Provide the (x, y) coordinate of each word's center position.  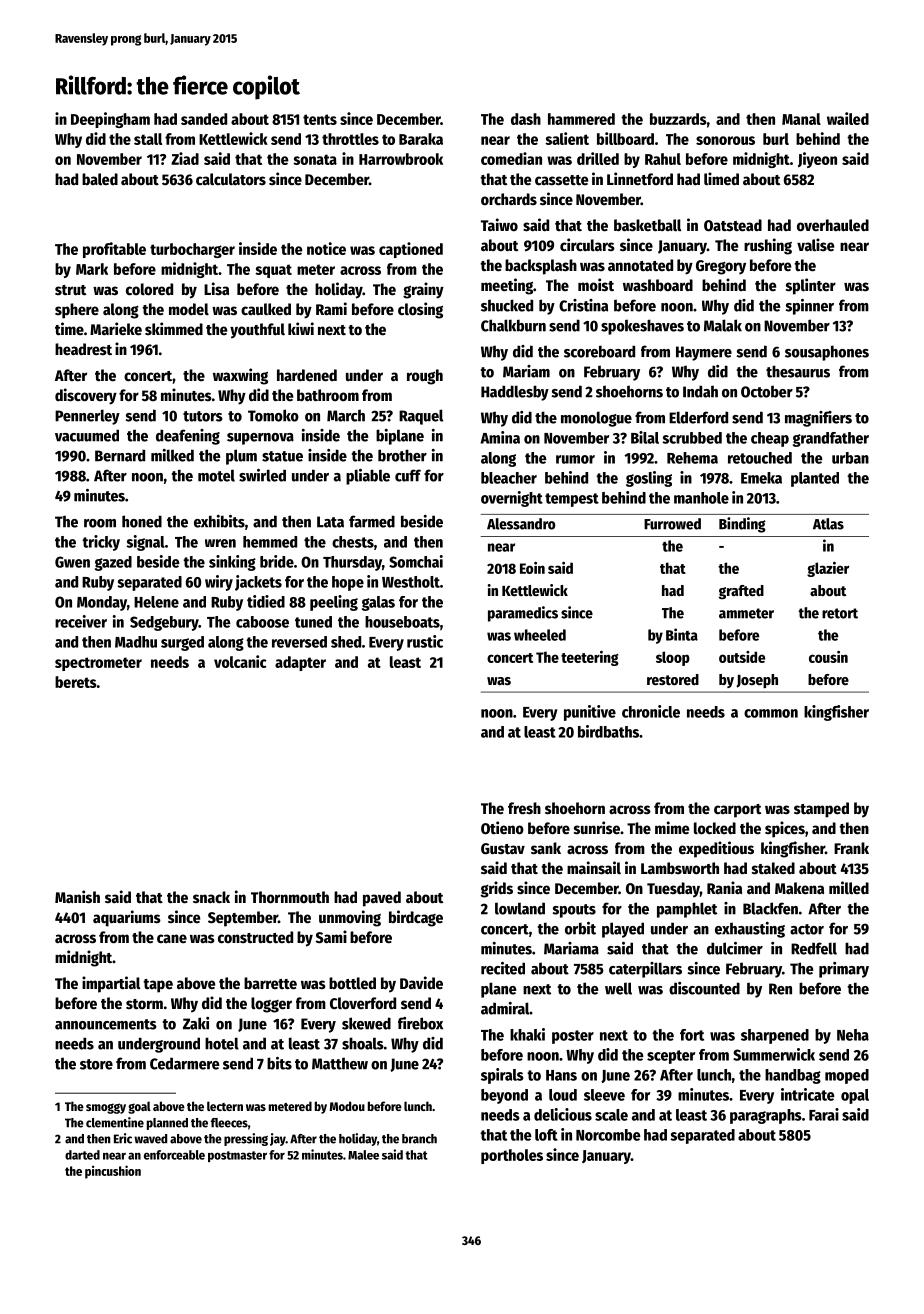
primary (844, 970)
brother (402, 455)
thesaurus (798, 371)
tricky (101, 543)
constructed (255, 937)
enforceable (174, 1155)
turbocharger (192, 250)
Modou (347, 1106)
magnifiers (818, 419)
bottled (352, 983)
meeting (507, 286)
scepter (671, 1057)
